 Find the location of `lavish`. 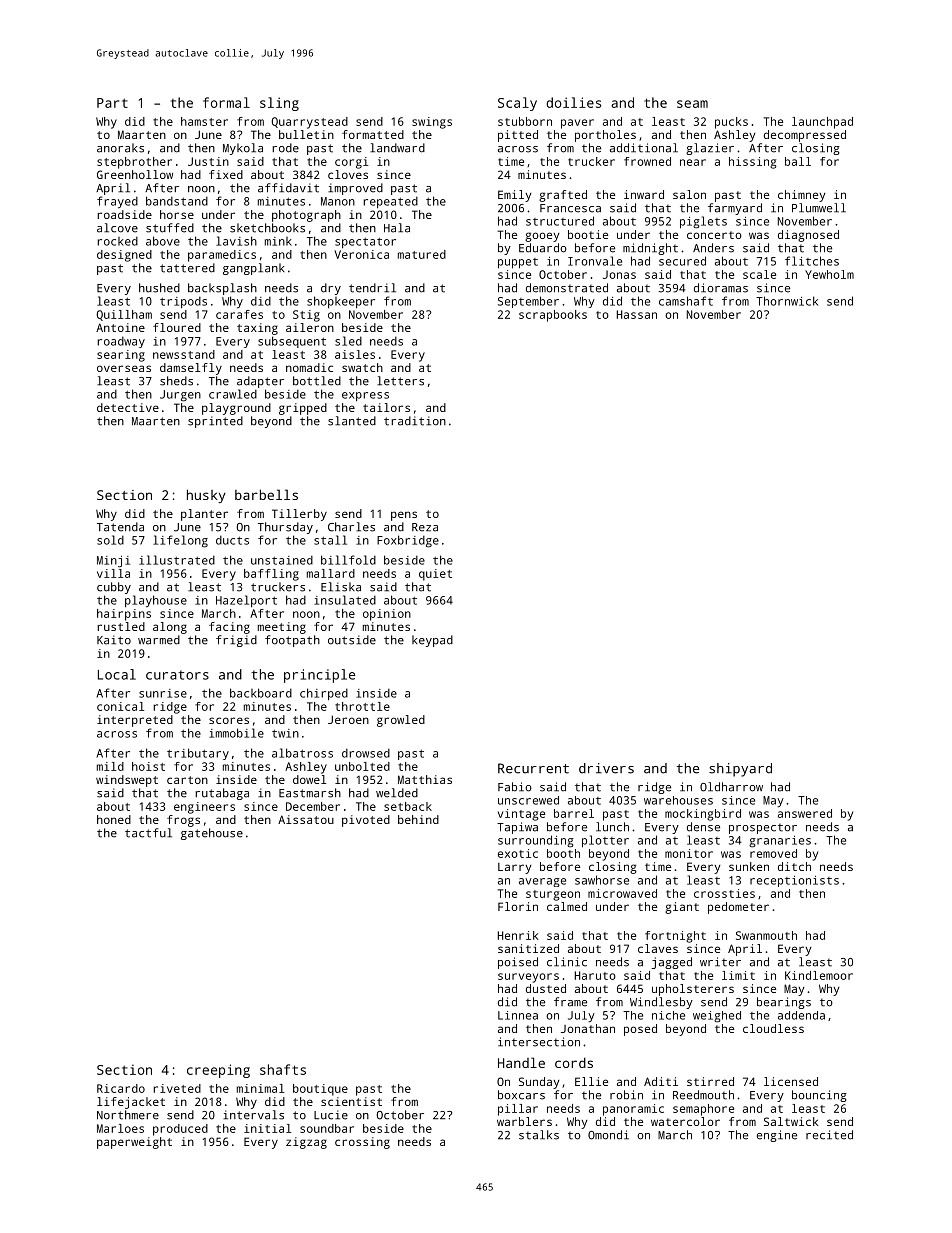

lavish is located at coordinates (236, 241).
